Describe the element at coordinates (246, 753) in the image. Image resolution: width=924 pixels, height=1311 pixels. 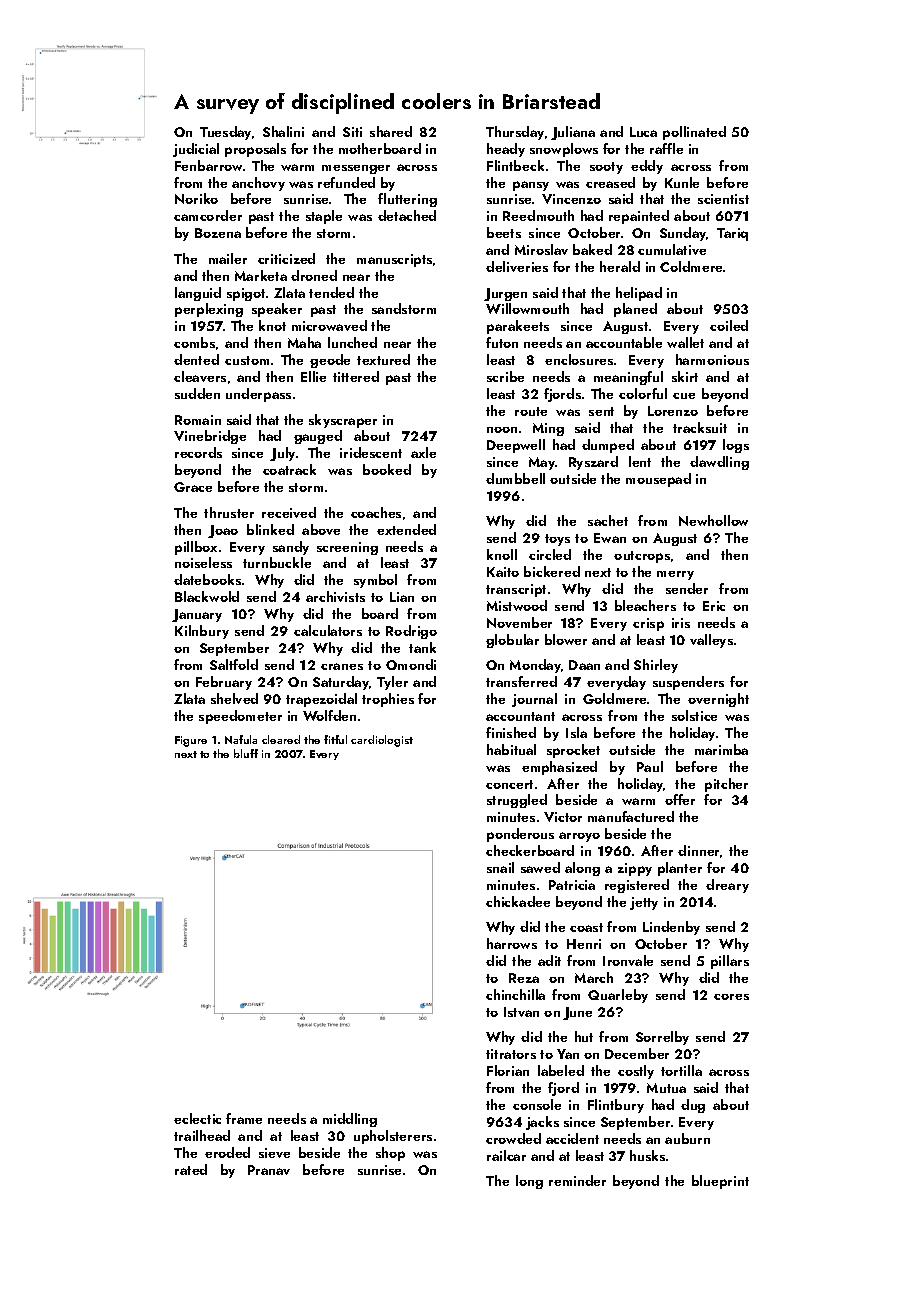
I see `bluff` at that location.
